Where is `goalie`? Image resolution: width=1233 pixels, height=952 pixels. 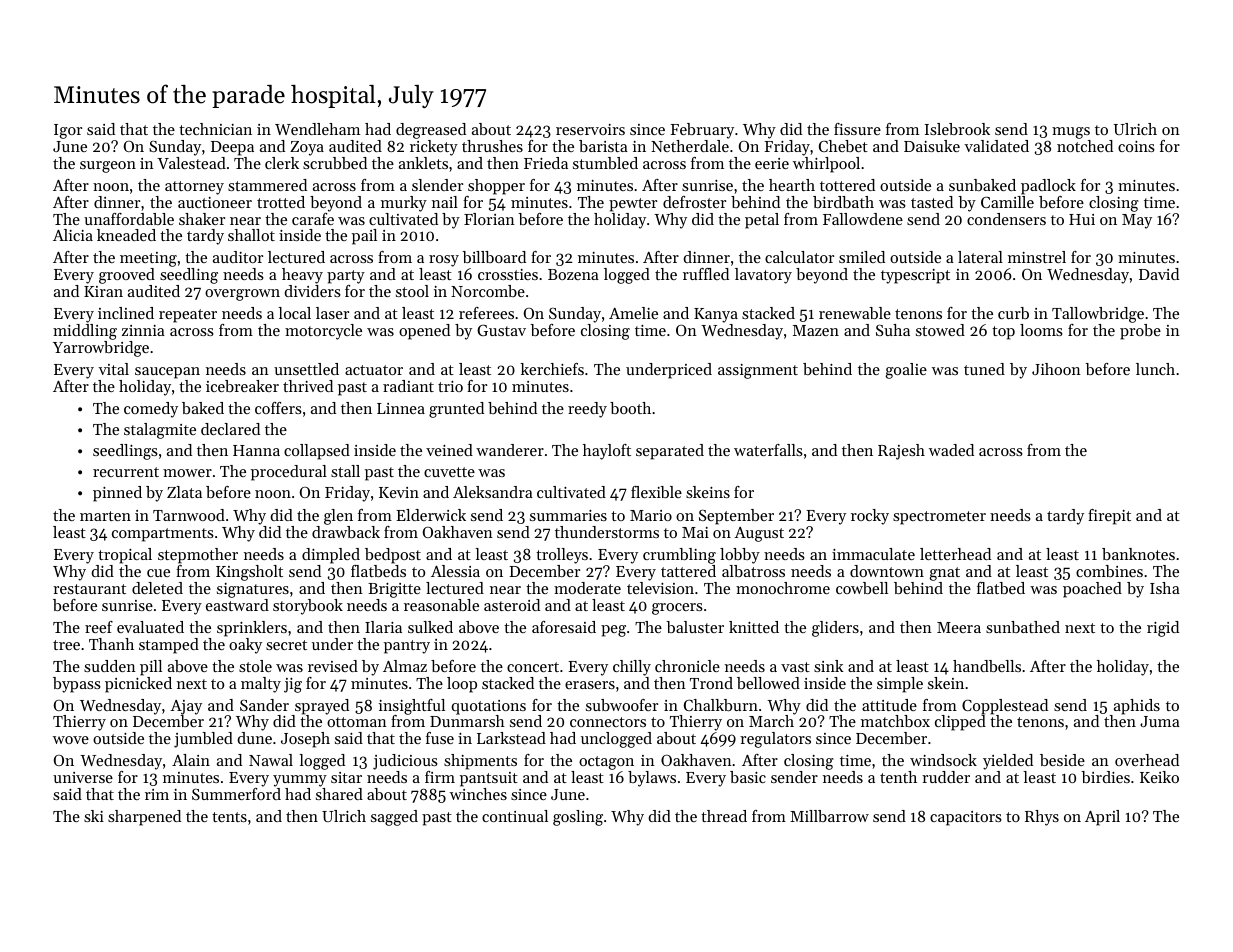
goalie is located at coordinates (906, 371).
